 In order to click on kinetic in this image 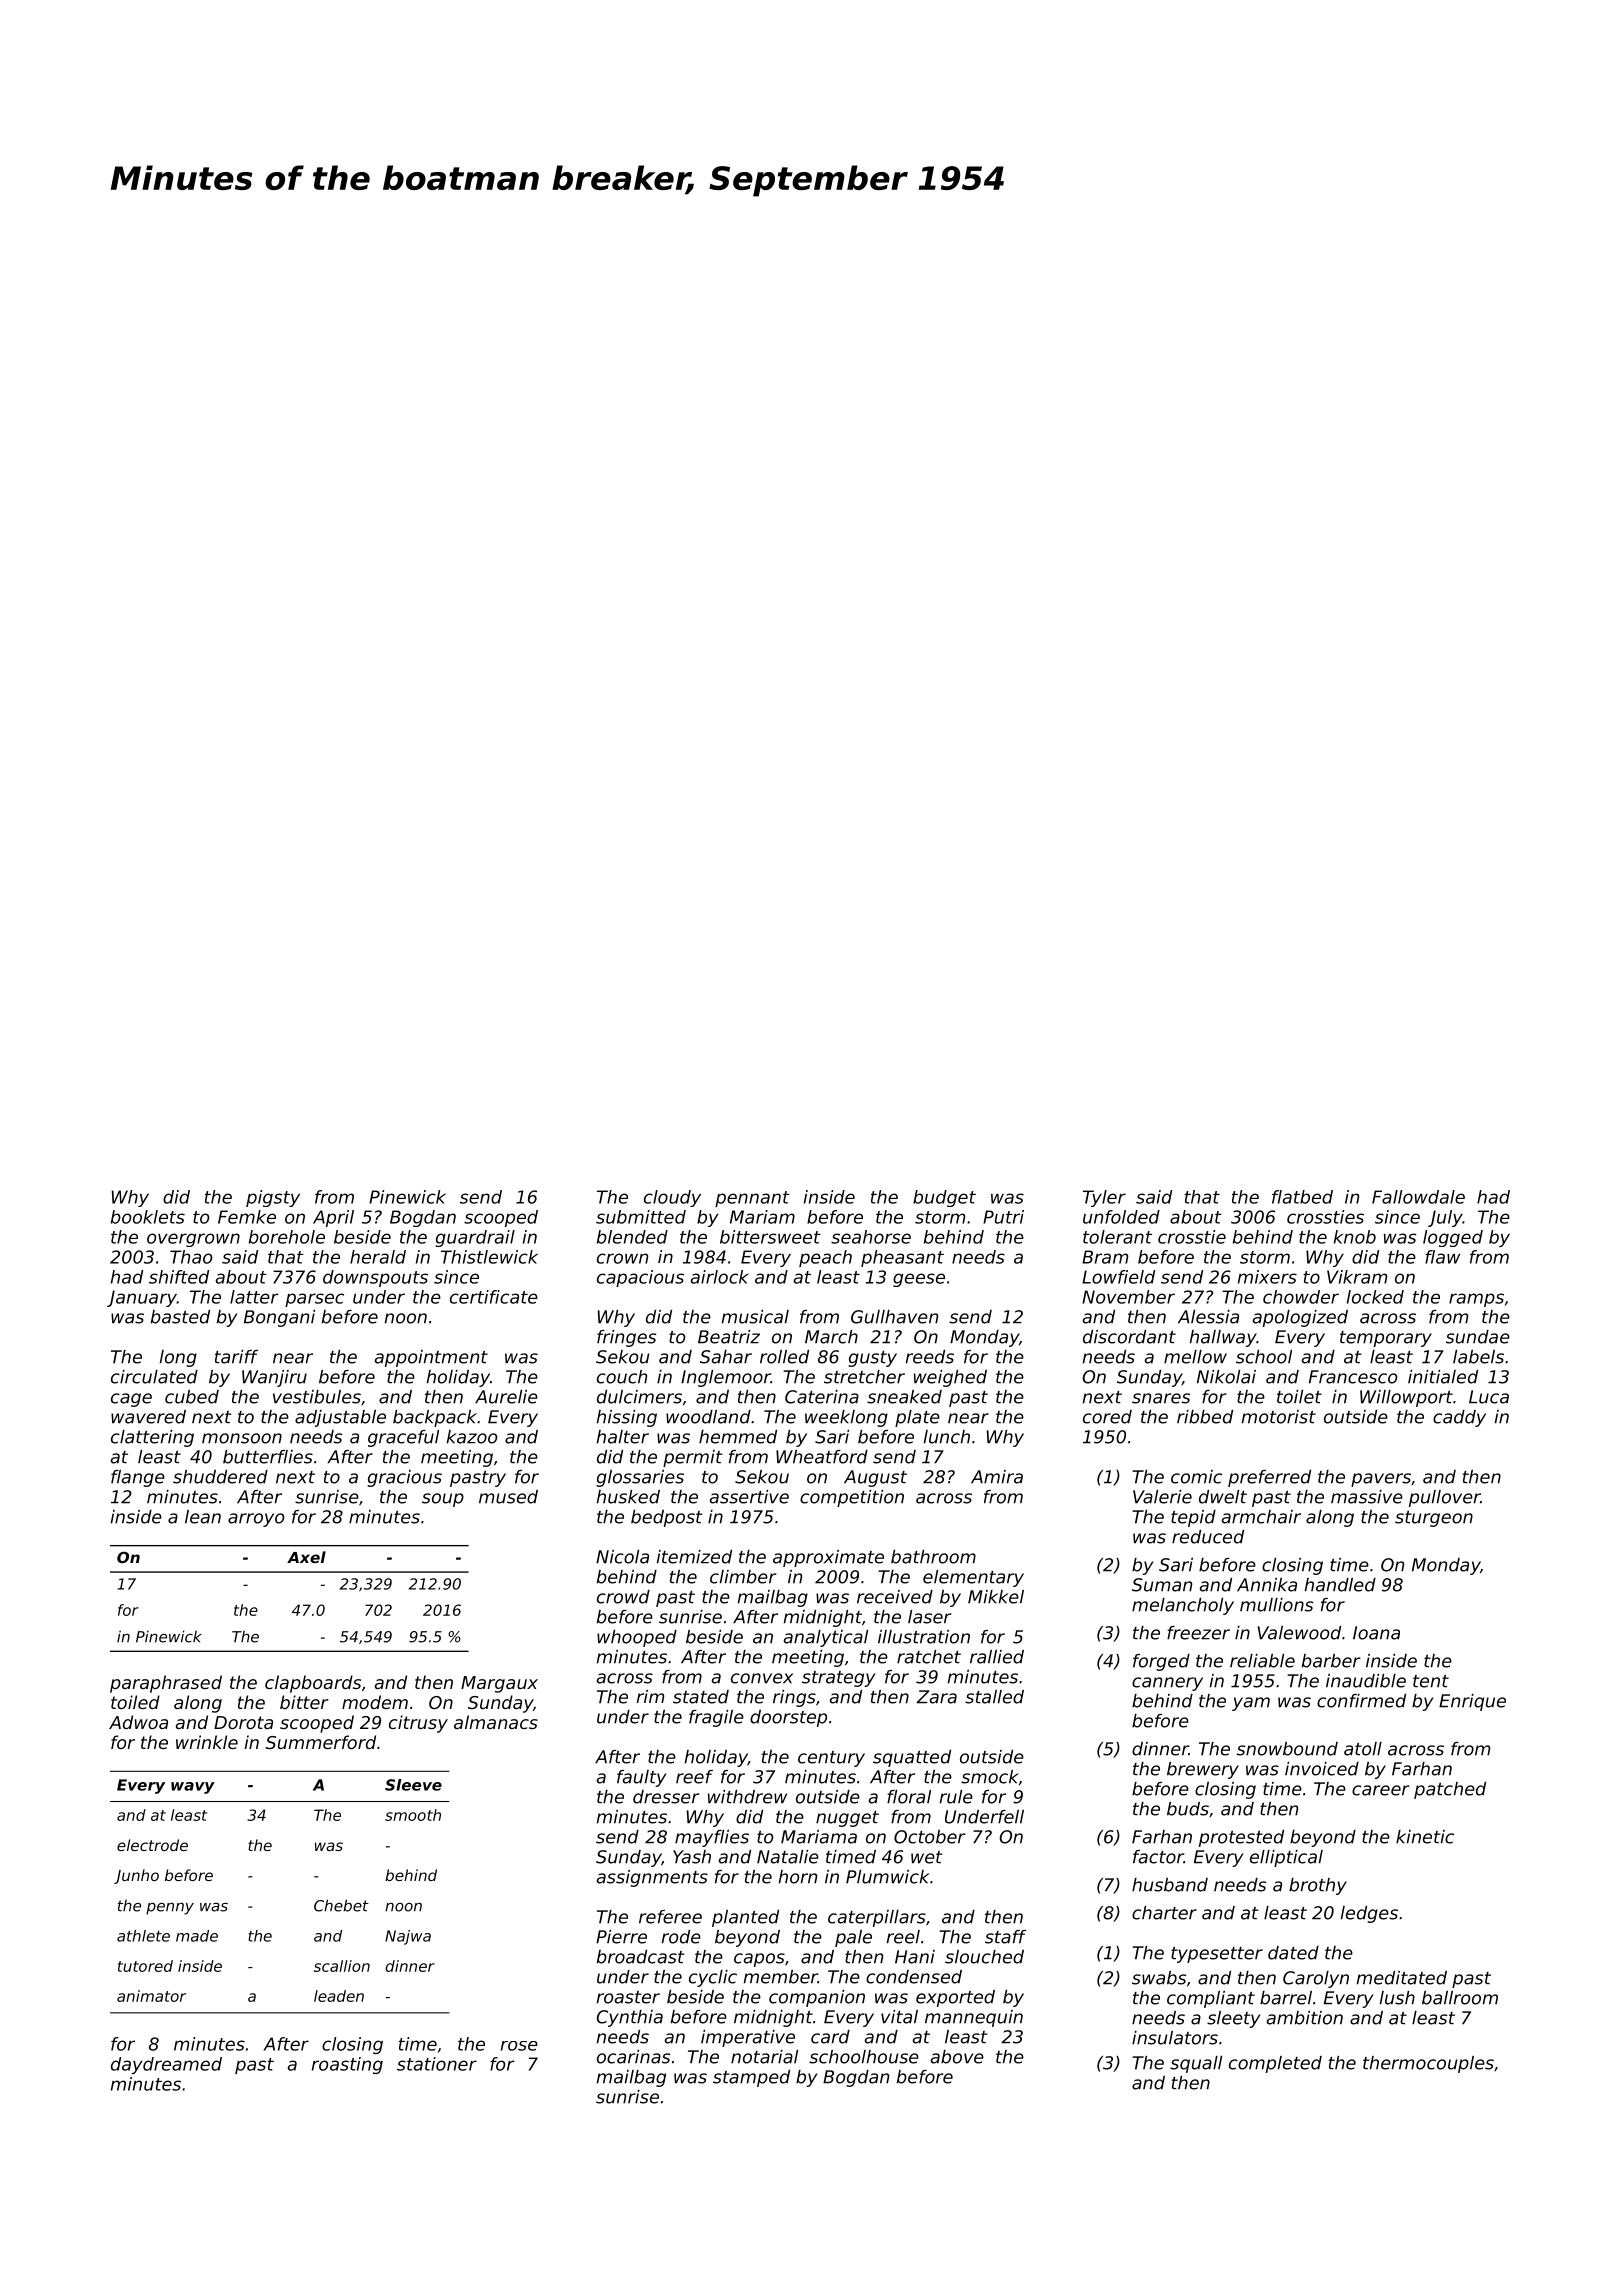, I will do `click(1425, 1837)`.
